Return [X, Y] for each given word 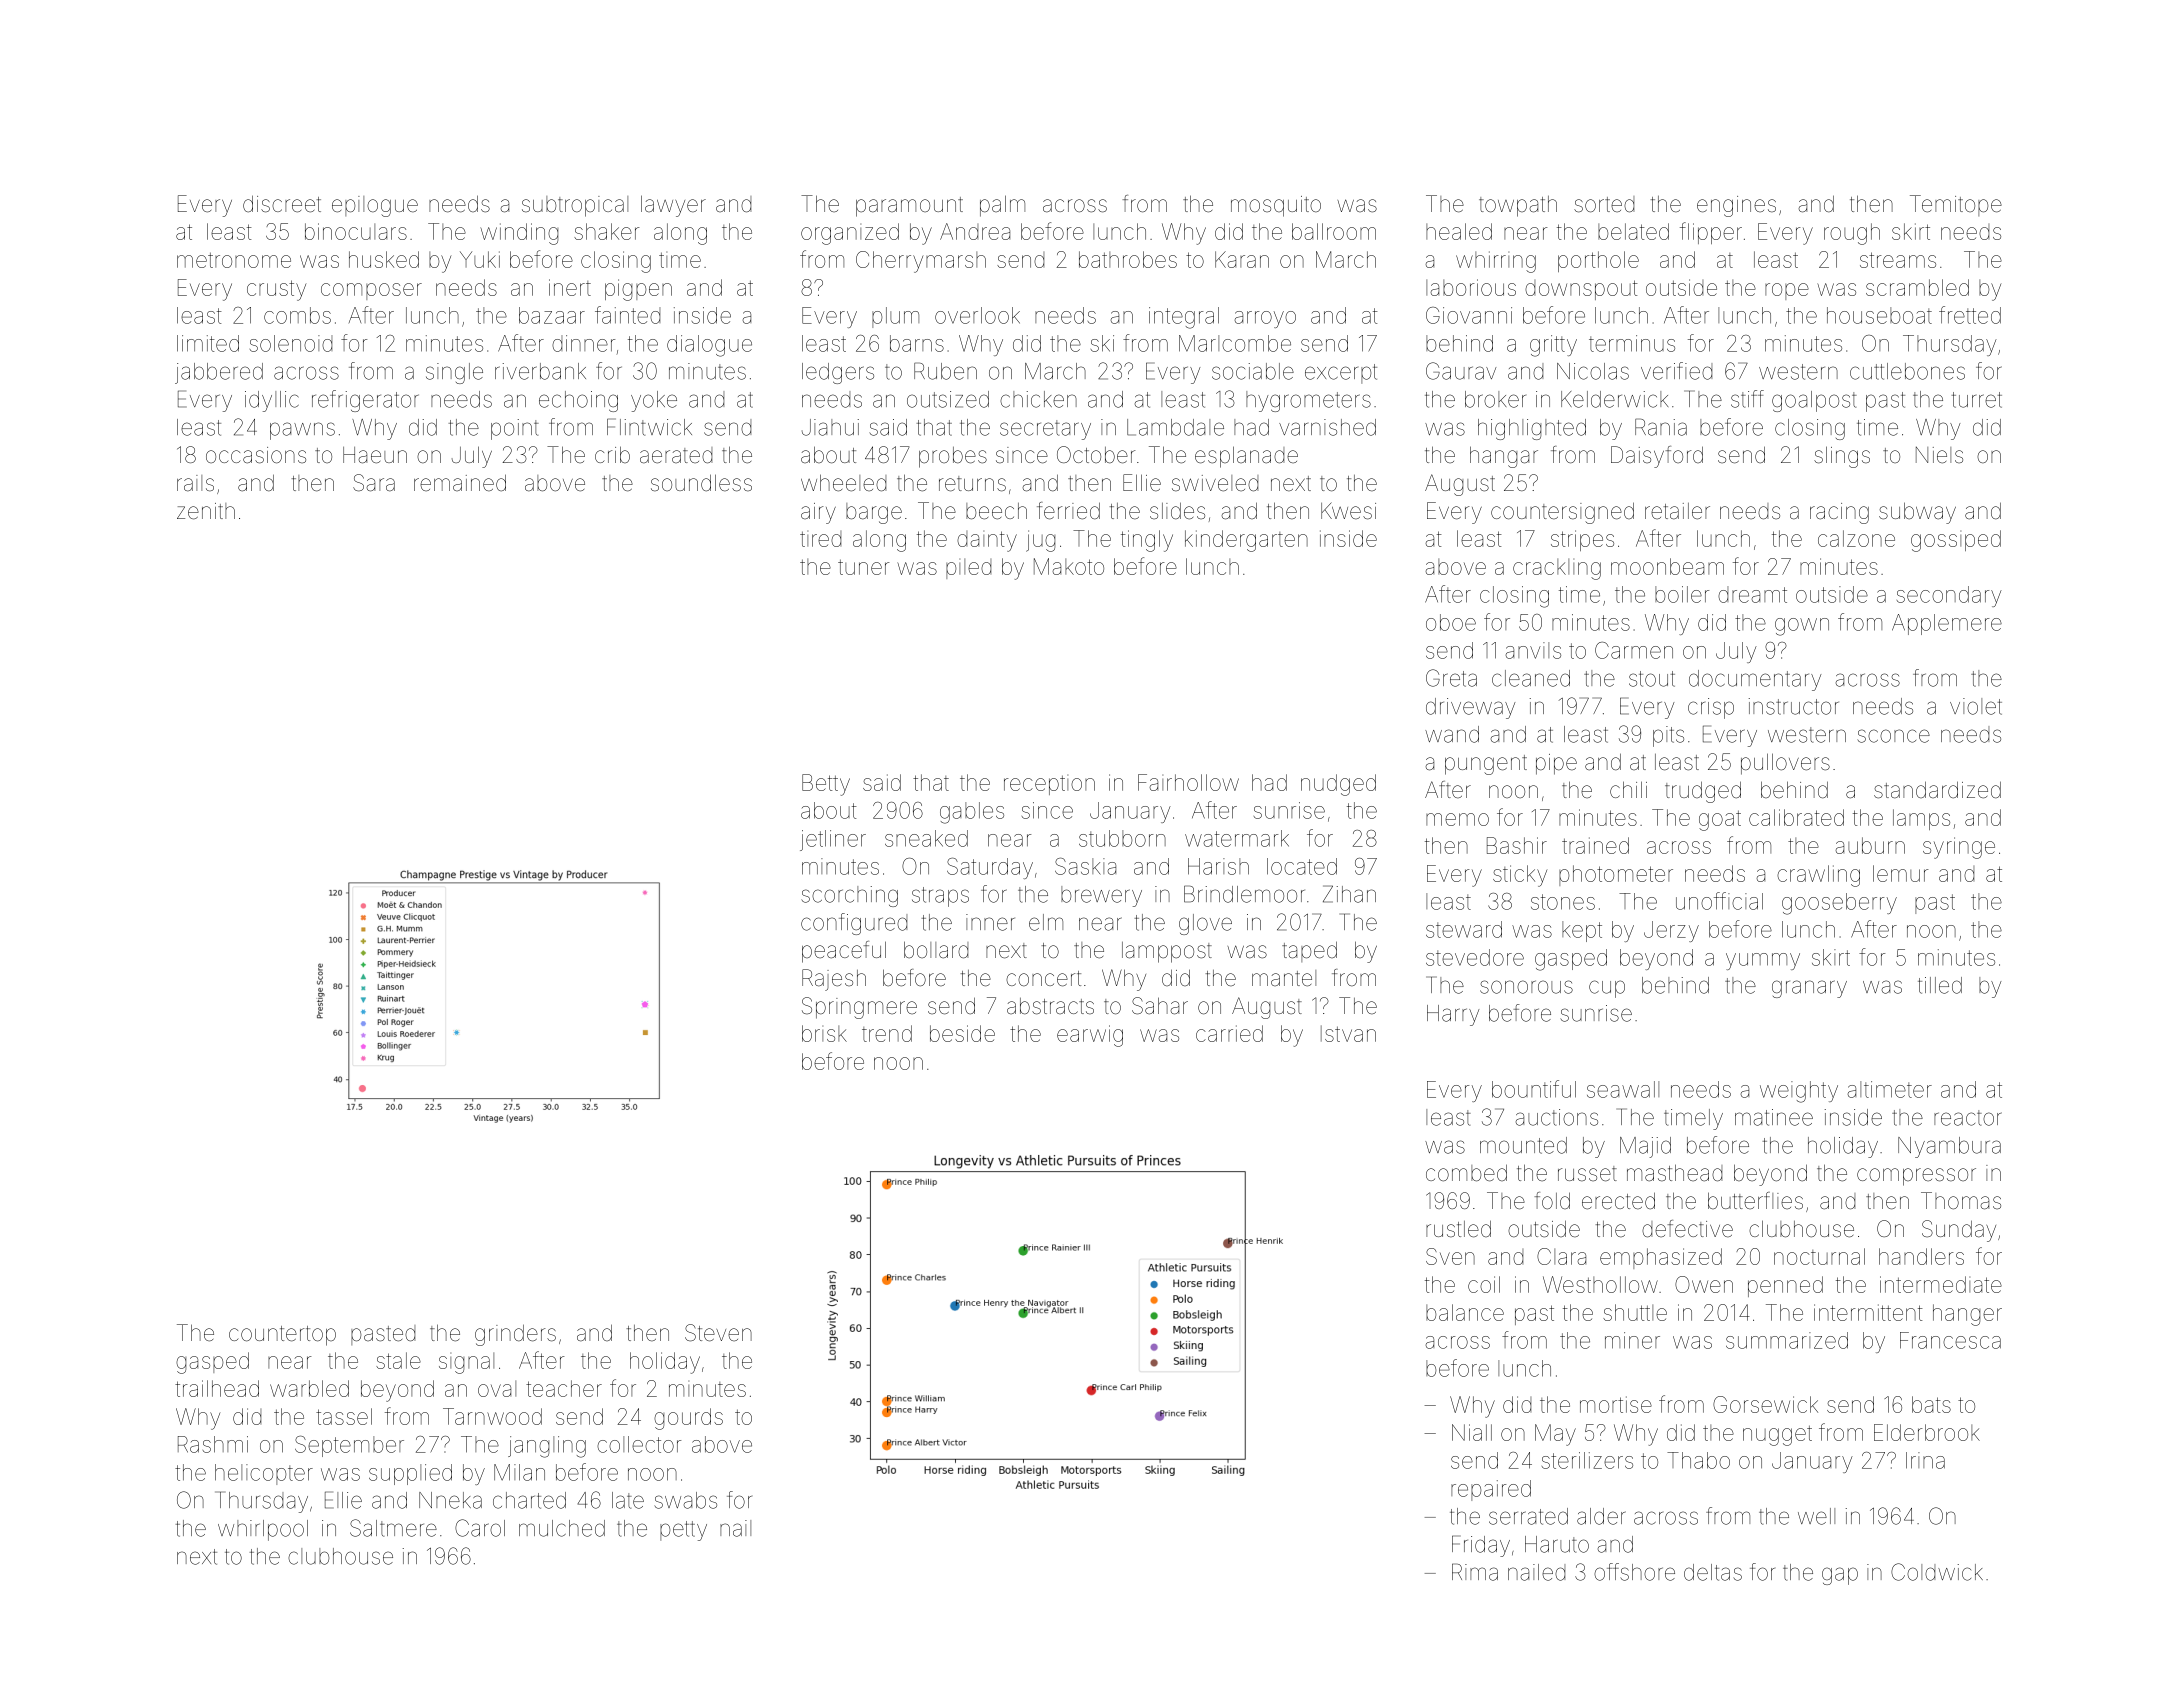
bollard [936, 950]
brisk [824, 1033]
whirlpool [263, 1530]
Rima [1475, 1572]
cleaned [1531, 678]
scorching [849, 896]
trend [887, 1033]
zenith [206, 511]
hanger [1967, 1315]
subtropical [575, 206]
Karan [1242, 259]
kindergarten [1246, 541]
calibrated [1796, 817]
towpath [1518, 206]
